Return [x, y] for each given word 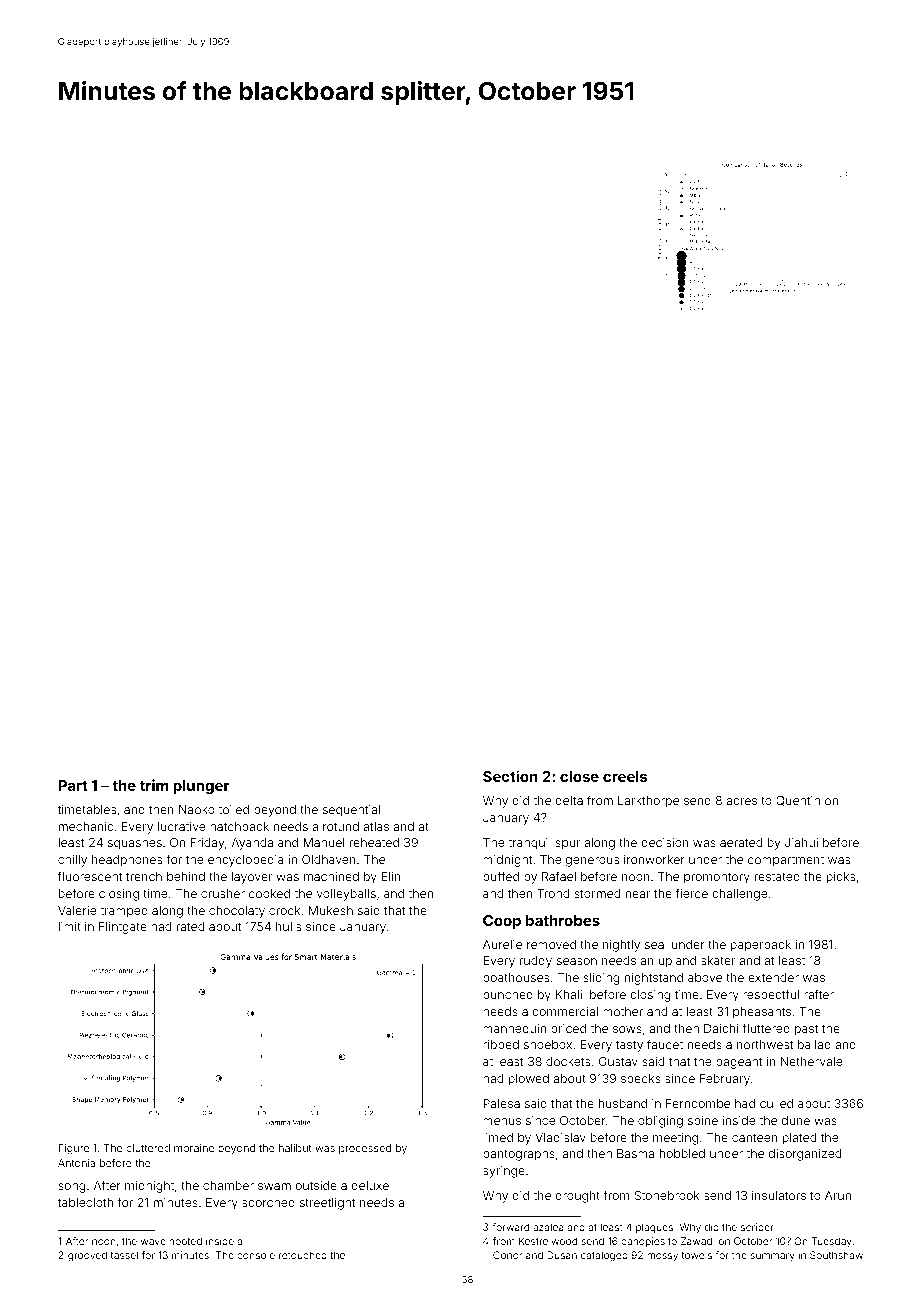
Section [510, 776]
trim [154, 785]
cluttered [148, 1148]
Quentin [798, 801]
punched [508, 996]
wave [153, 1242]
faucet [665, 1044]
